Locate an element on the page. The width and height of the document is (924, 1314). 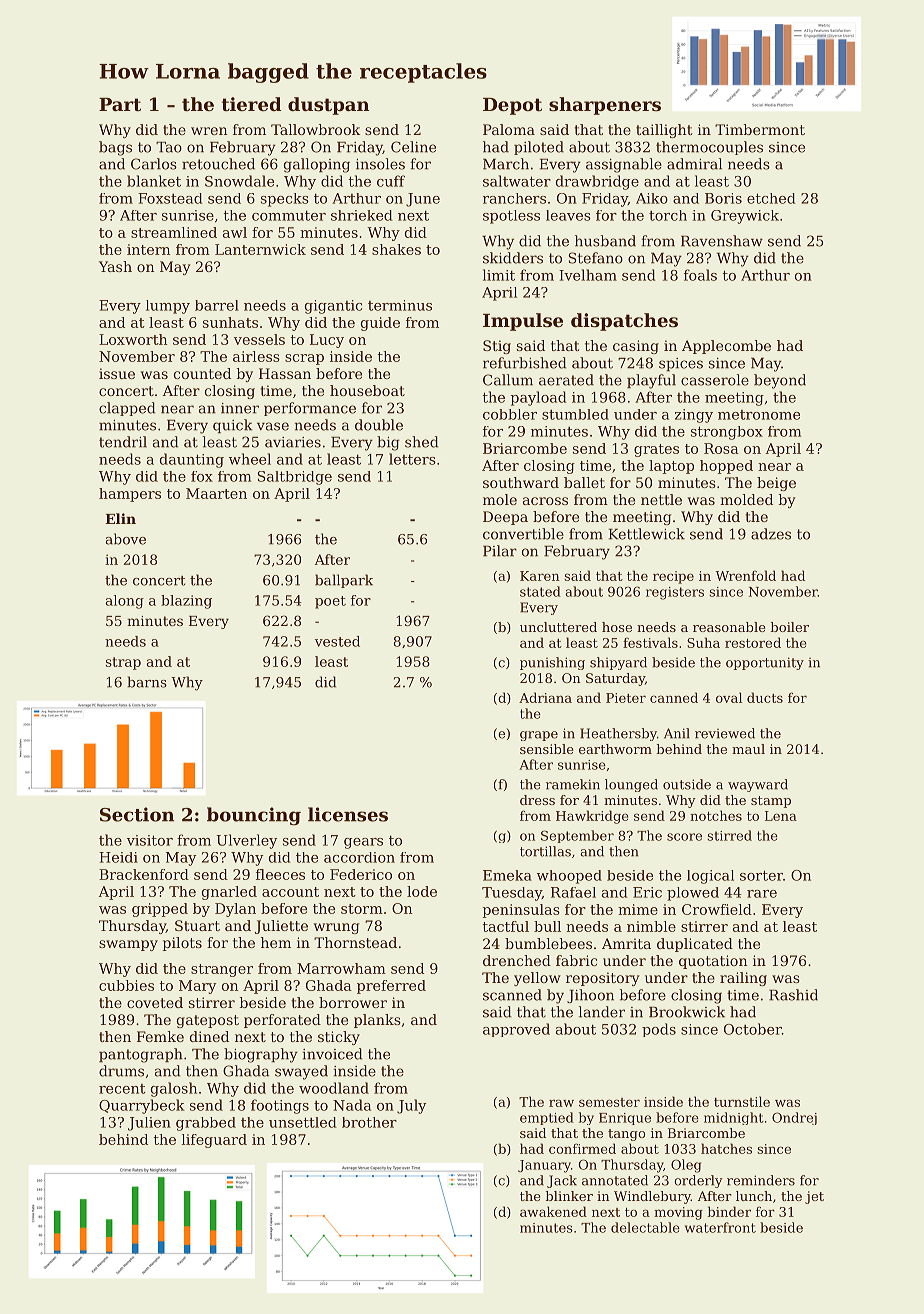
invoiced is located at coordinates (332, 1054).
